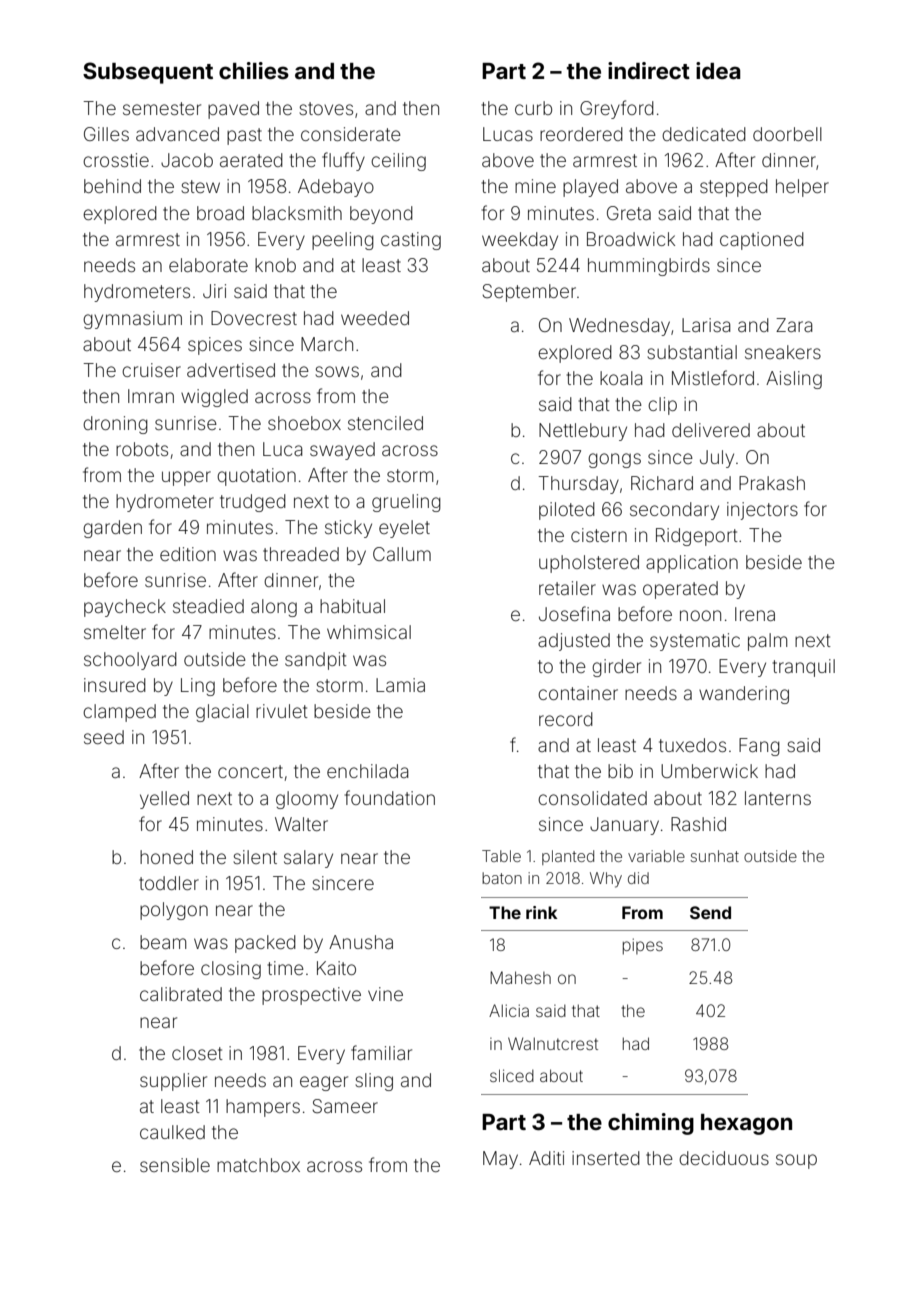 Image resolution: width=924 pixels, height=1314 pixels. Describe the element at coordinates (715, 856) in the page. I see `sunhat` at that location.
